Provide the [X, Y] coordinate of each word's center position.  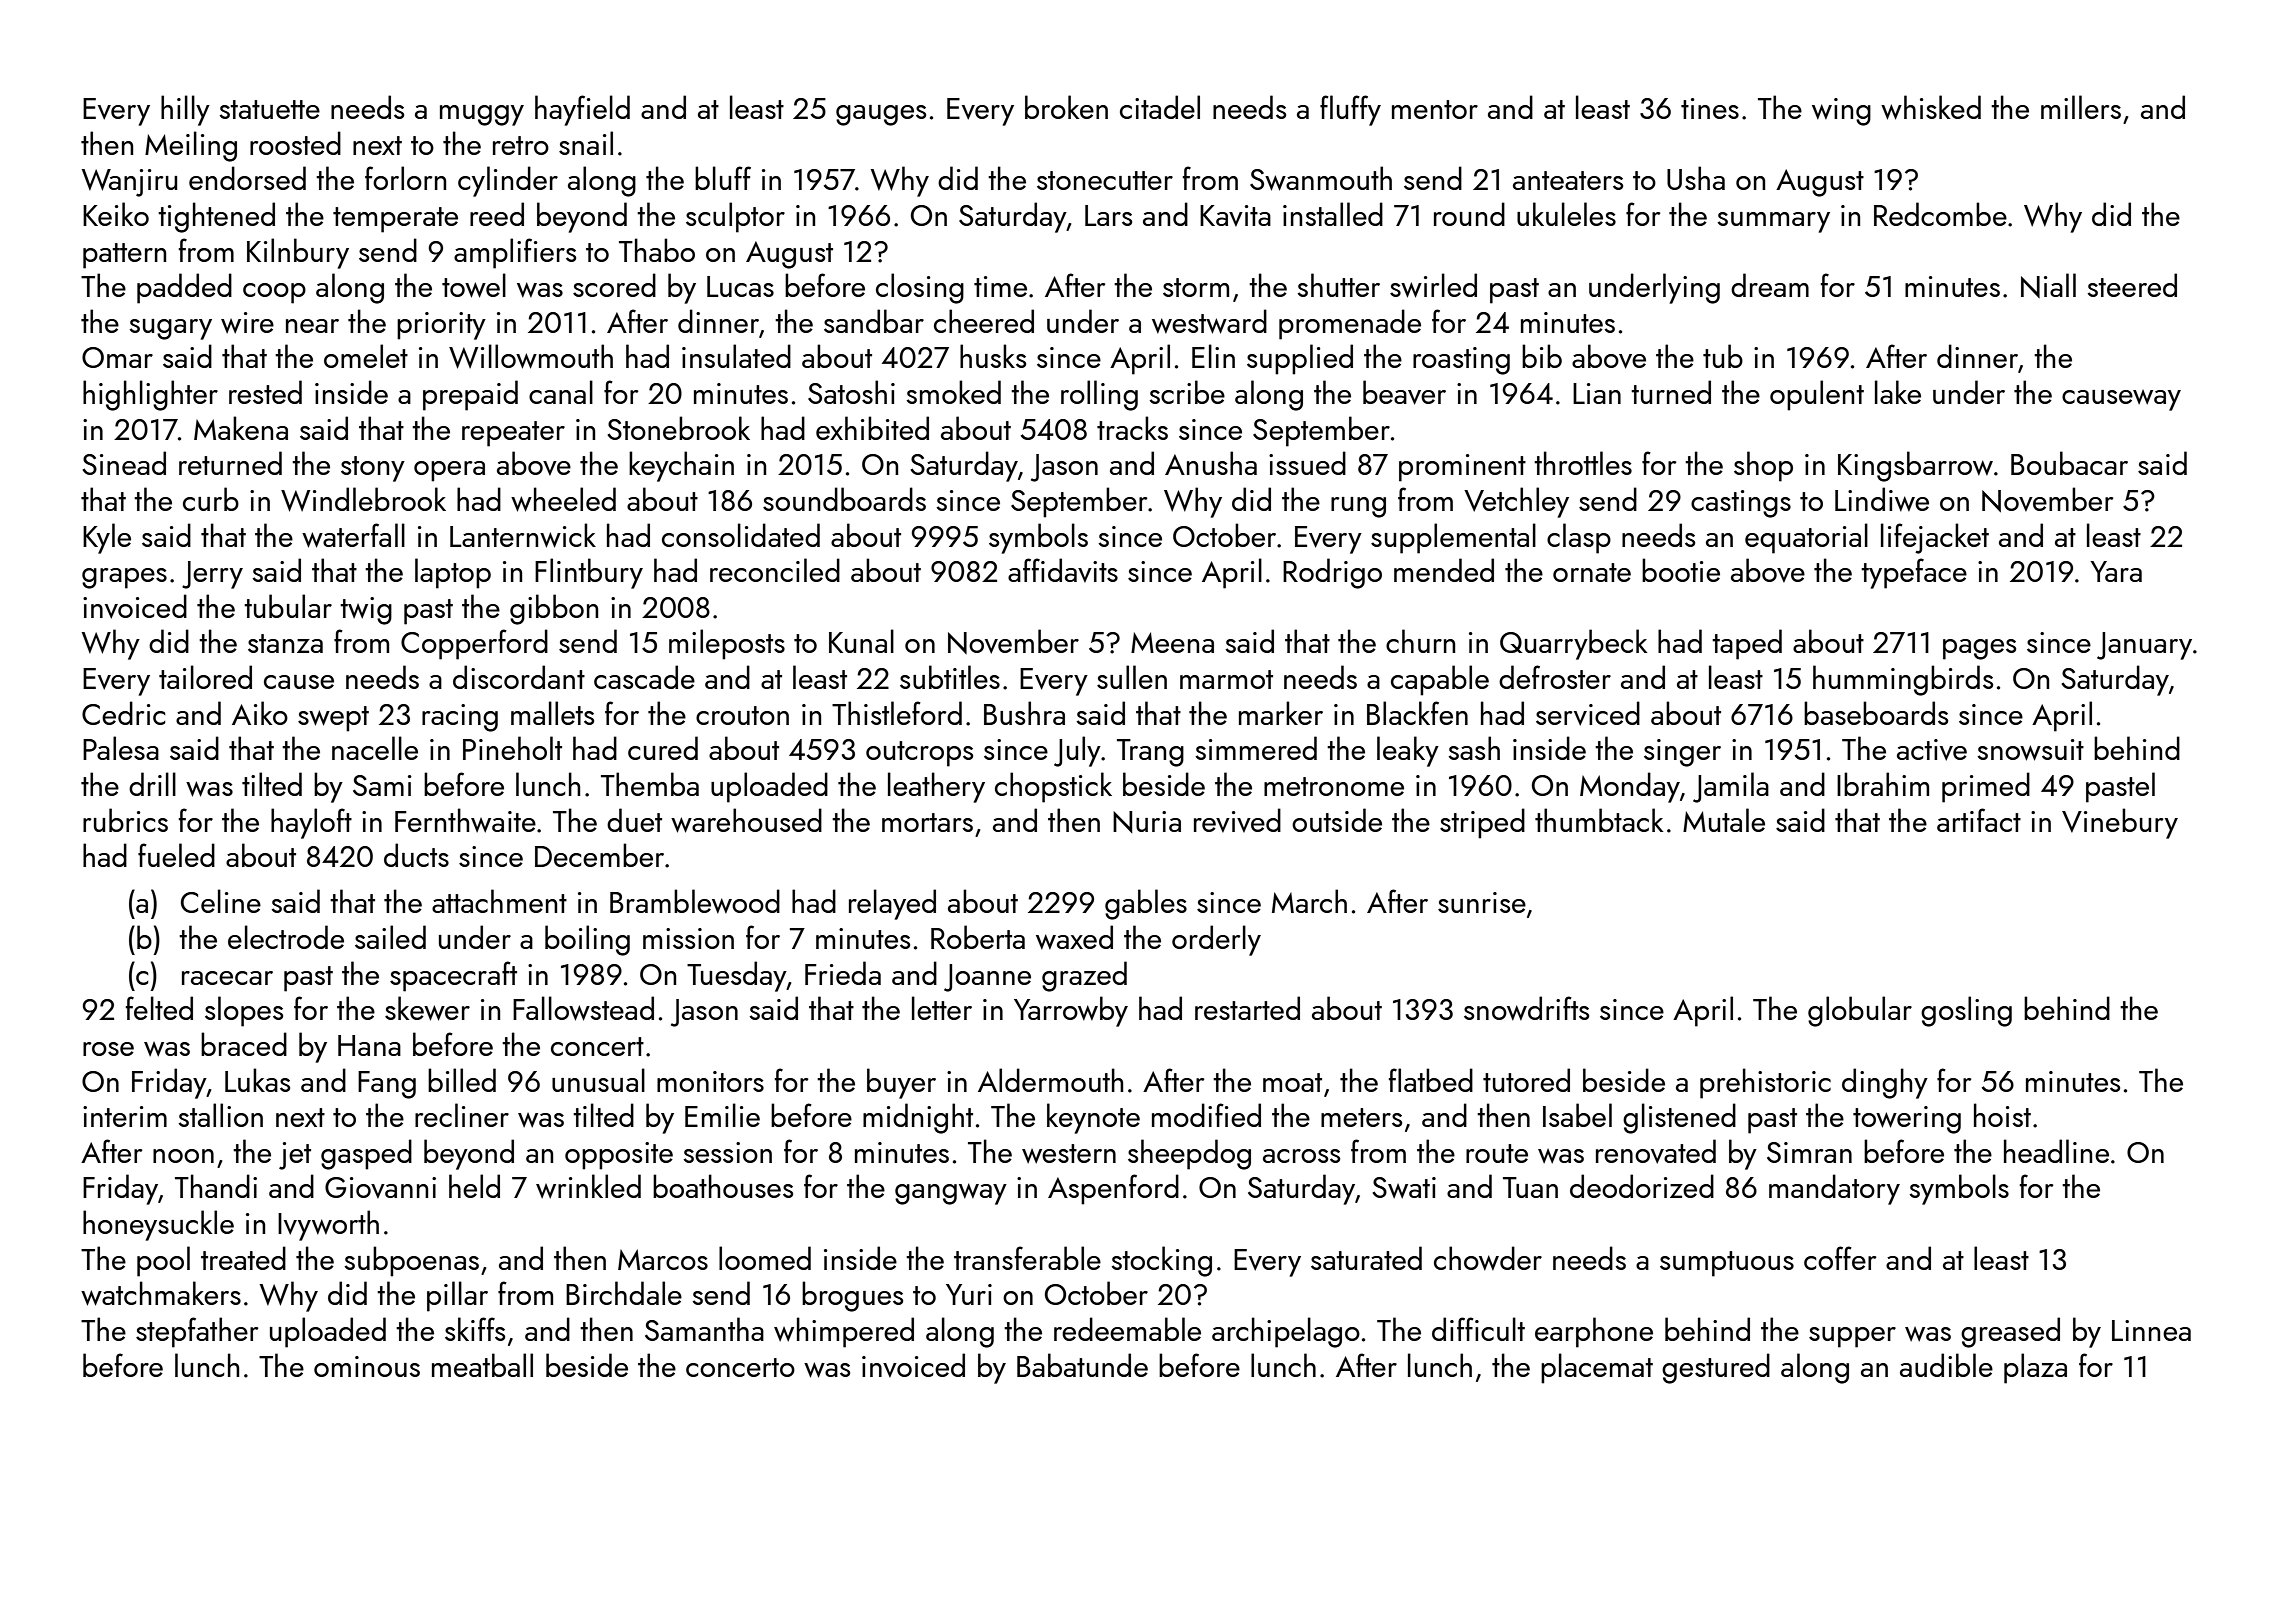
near [312, 326]
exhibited [872, 428]
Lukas [257, 1080]
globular [1860, 1011]
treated [243, 1258]
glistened [1679, 1118]
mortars [927, 822]
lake [1898, 392]
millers [2081, 107]
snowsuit [2030, 750]
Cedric [123, 713]
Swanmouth [1321, 178]
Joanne [987, 978]
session [727, 1152]
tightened [216, 217]
